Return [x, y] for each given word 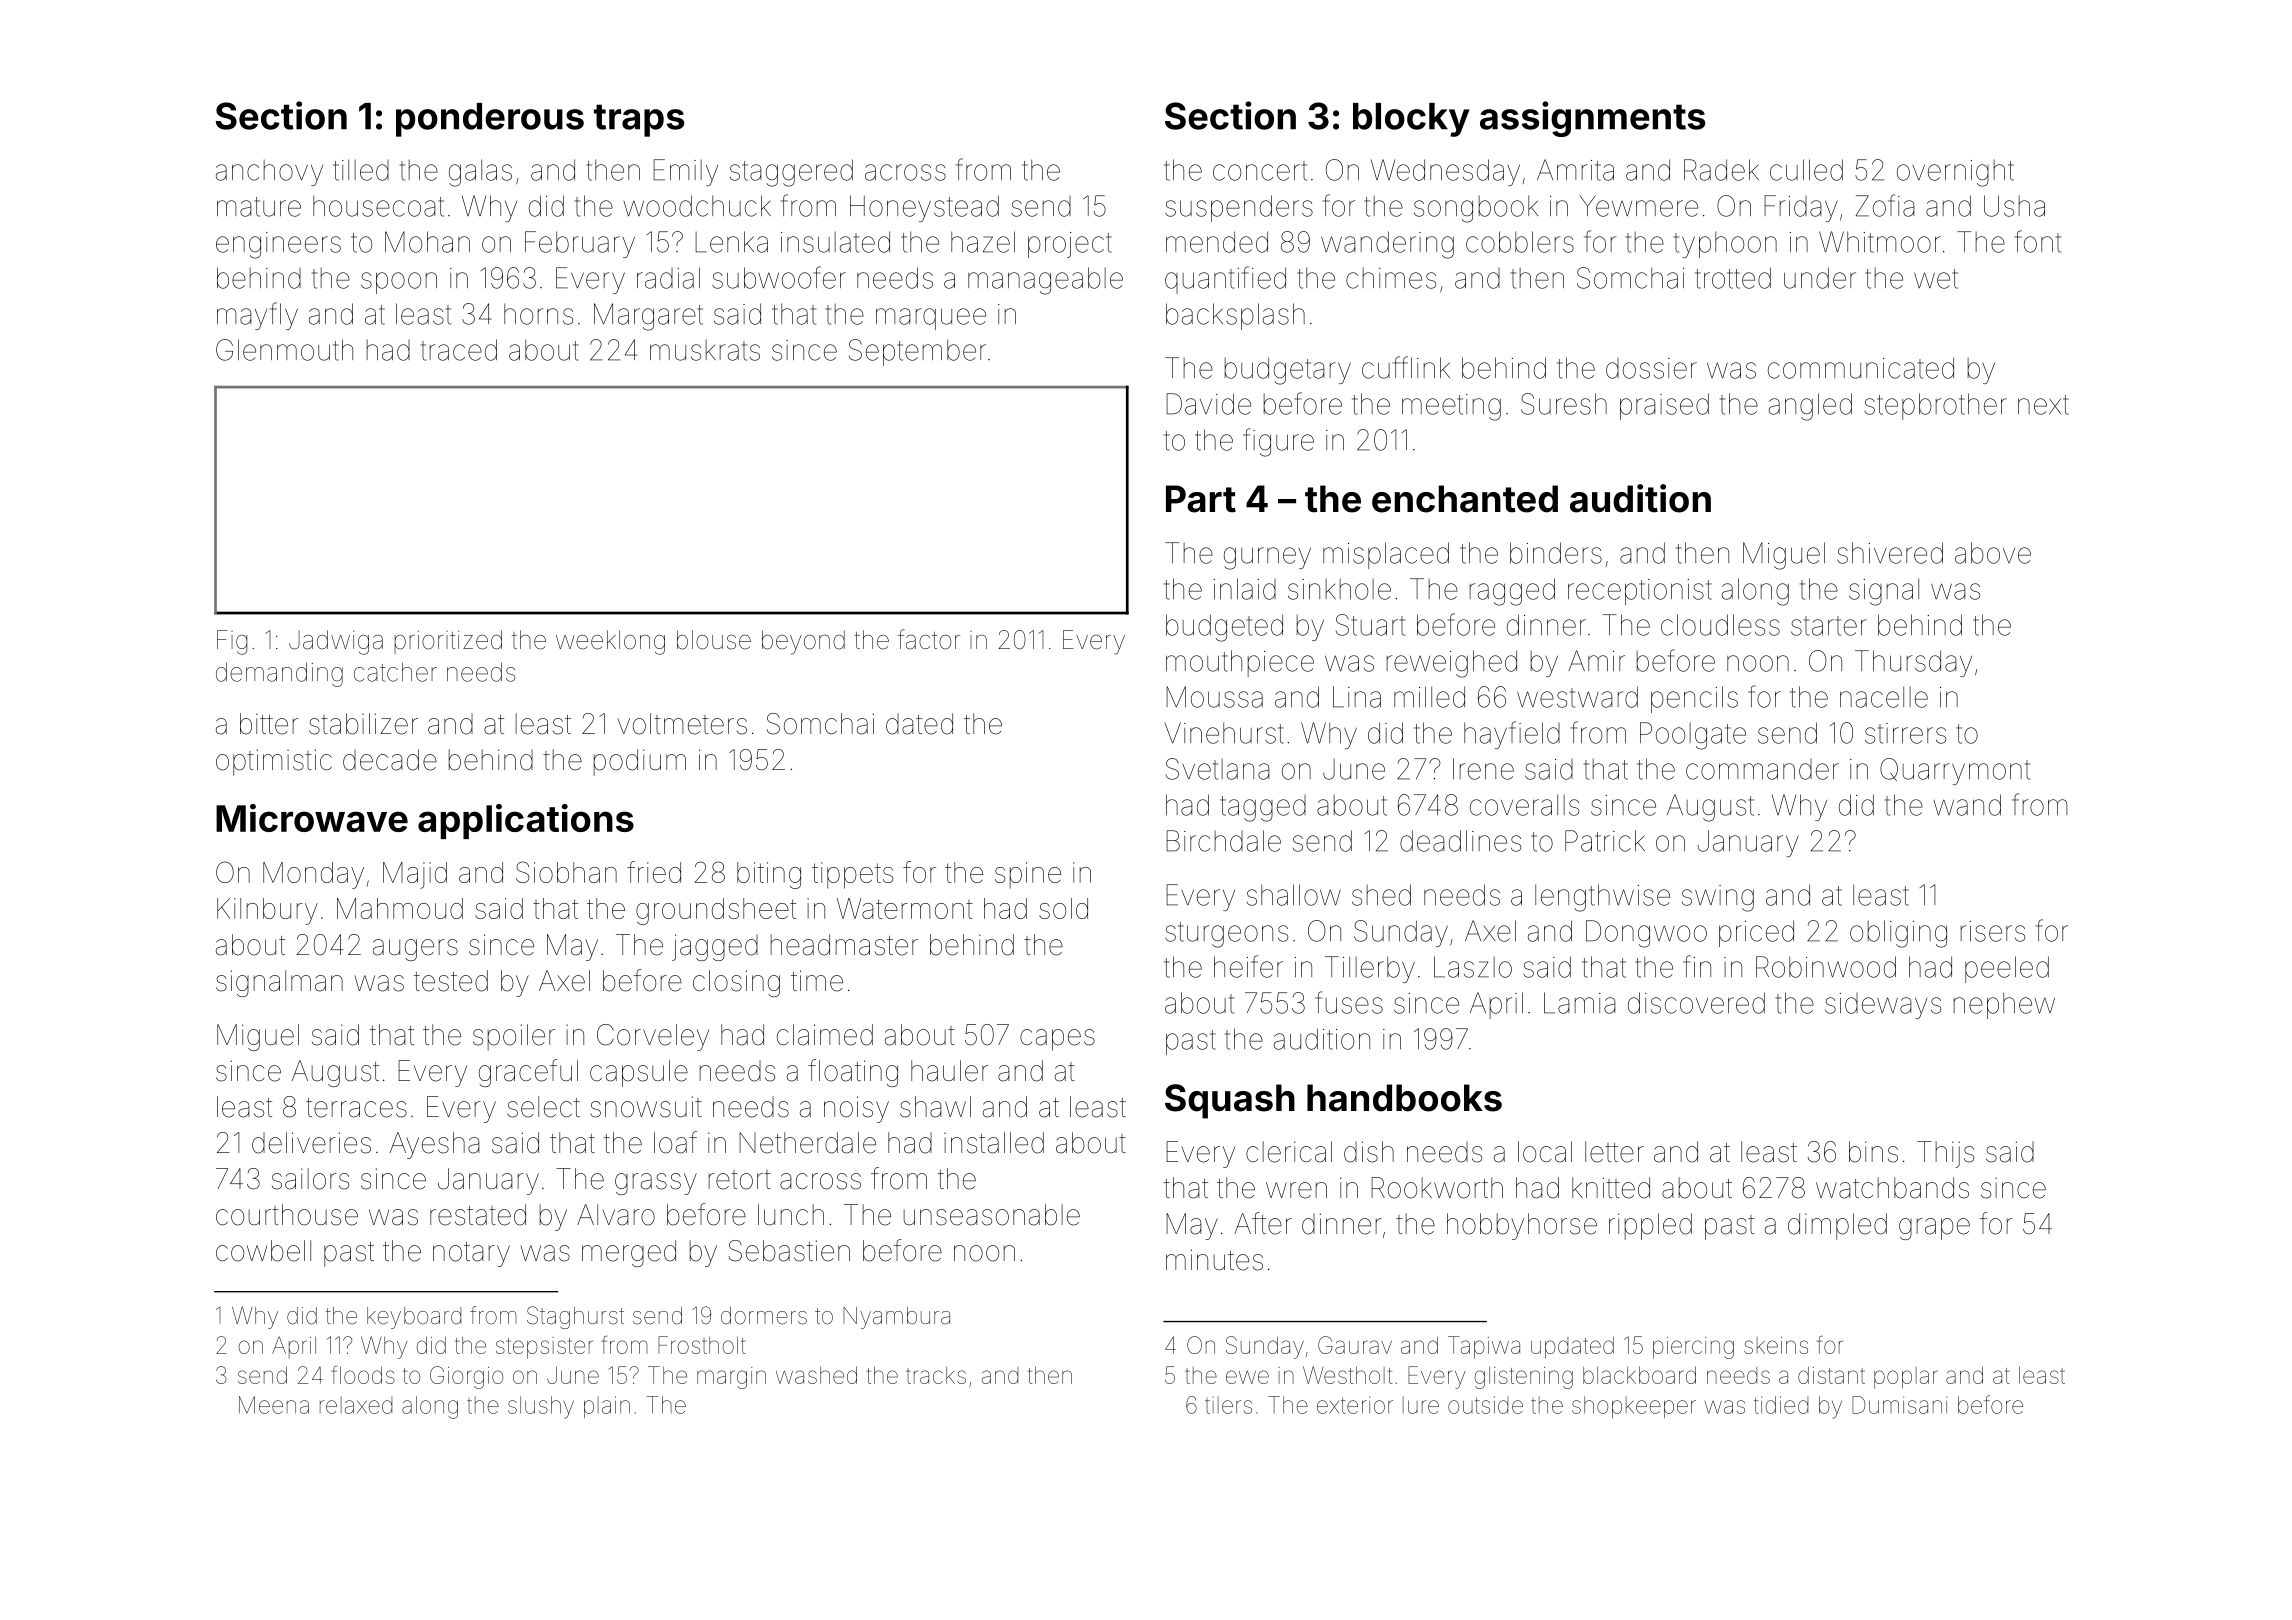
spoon [399, 283]
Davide [1208, 404]
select [543, 1107]
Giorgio [466, 1377]
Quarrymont [1955, 771]
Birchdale [1223, 841]
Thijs [1945, 1154]
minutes [1214, 1260]
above [1993, 553]
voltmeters [682, 724]
